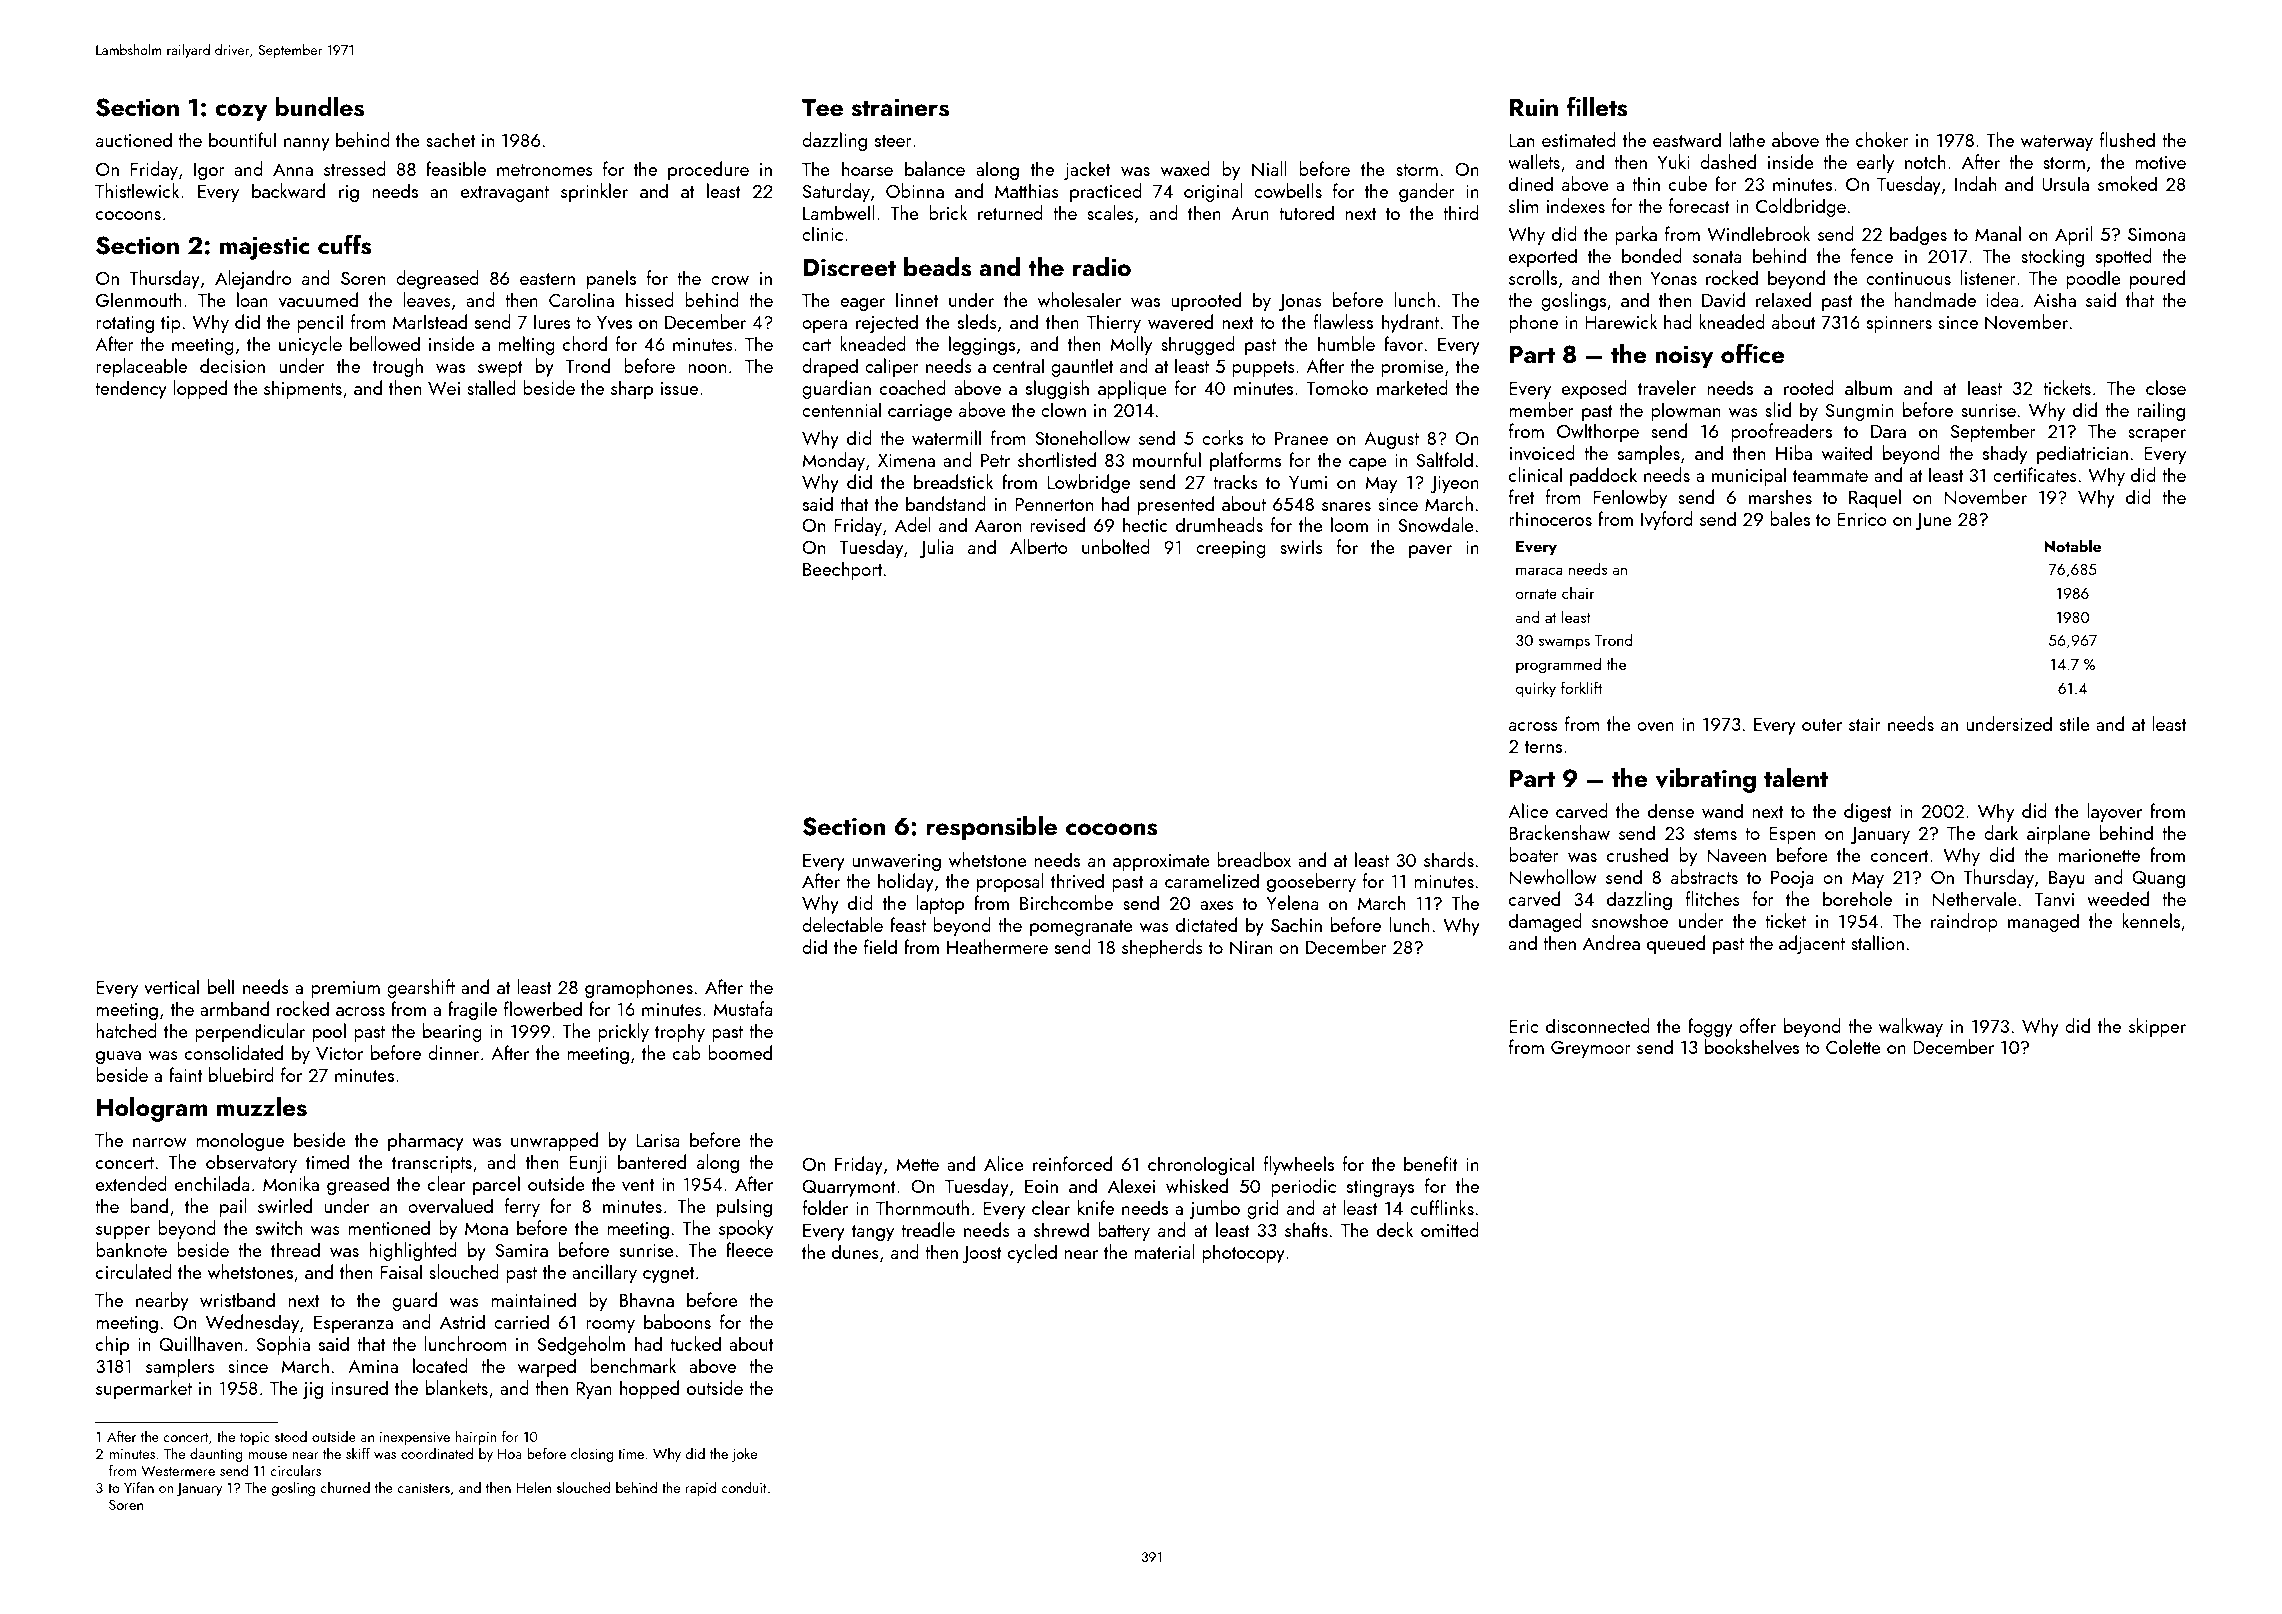  What do you see at coordinates (915, 190) in the page?
I see `Obinna` at bounding box center [915, 190].
